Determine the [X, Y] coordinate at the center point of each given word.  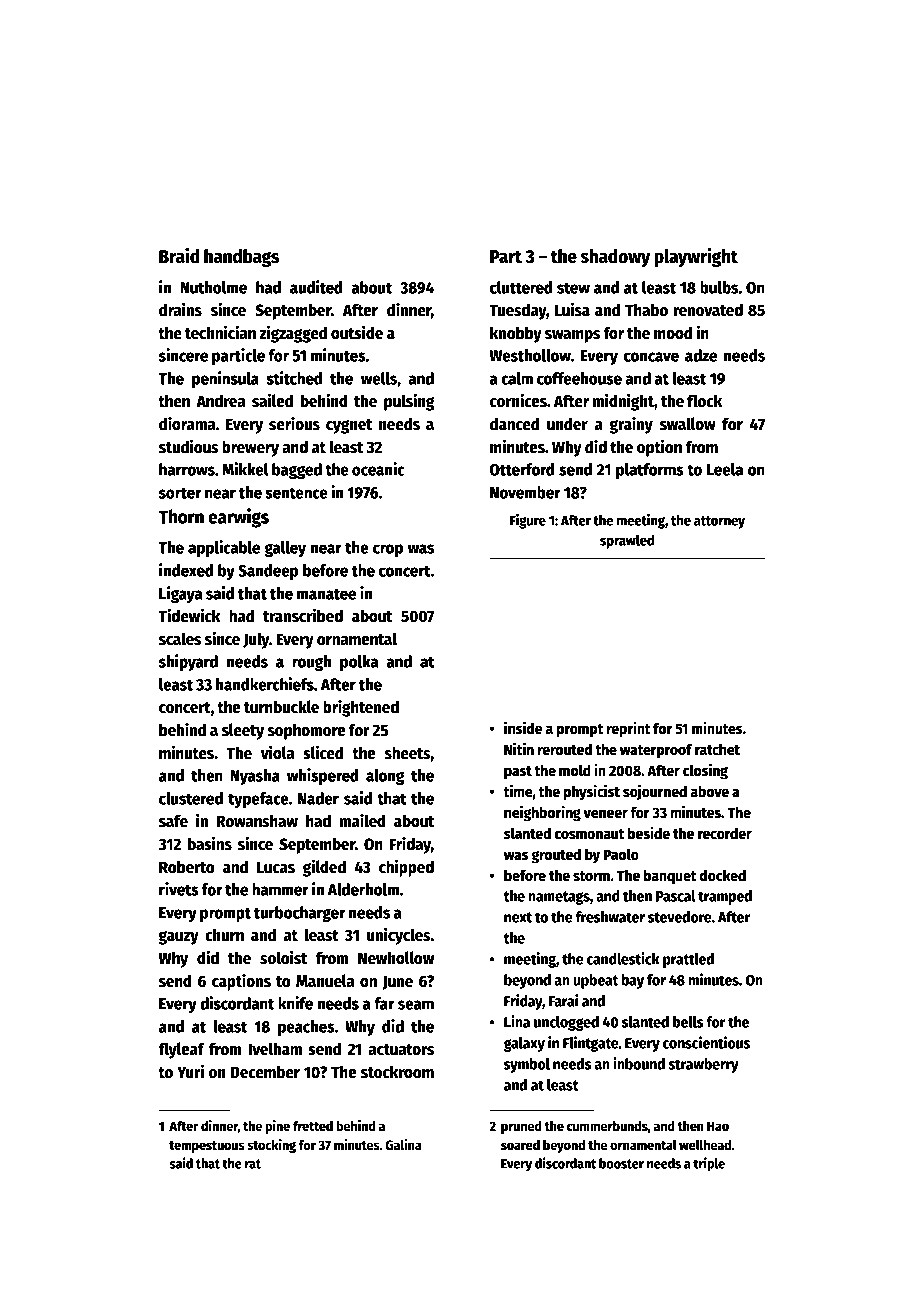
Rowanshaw [257, 821]
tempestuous [207, 1147]
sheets [407, 753]
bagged [297, 471]
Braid [179, 256]
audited [316, 287]
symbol [527, 1065]
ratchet [717, 749]
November [525, 492]
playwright [696, 257]
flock [704, 401]
